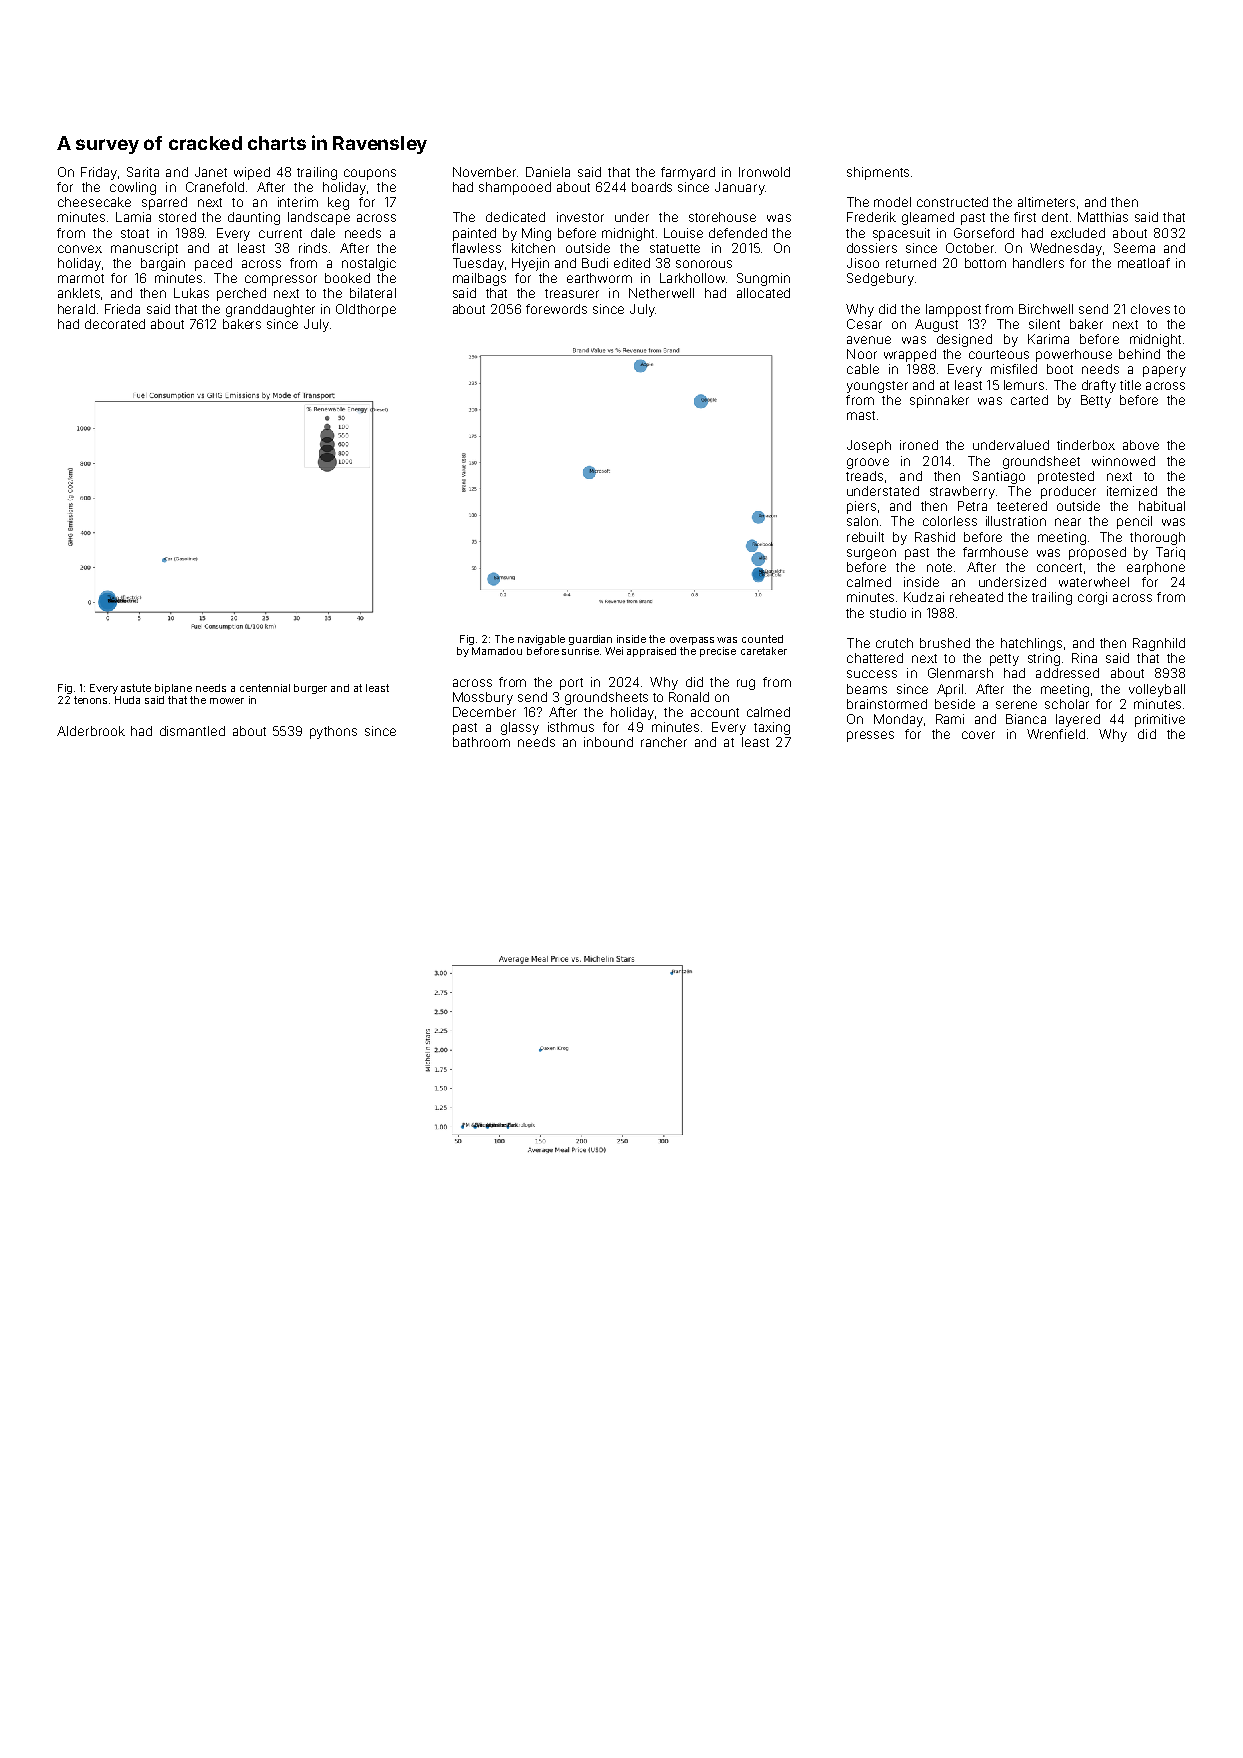 The height and width of the screenshot is (1758, 1243). What do you see at coordinates (910, 355) in the screenshot?
I see `wrapped` at bounding box center [910, 355].
